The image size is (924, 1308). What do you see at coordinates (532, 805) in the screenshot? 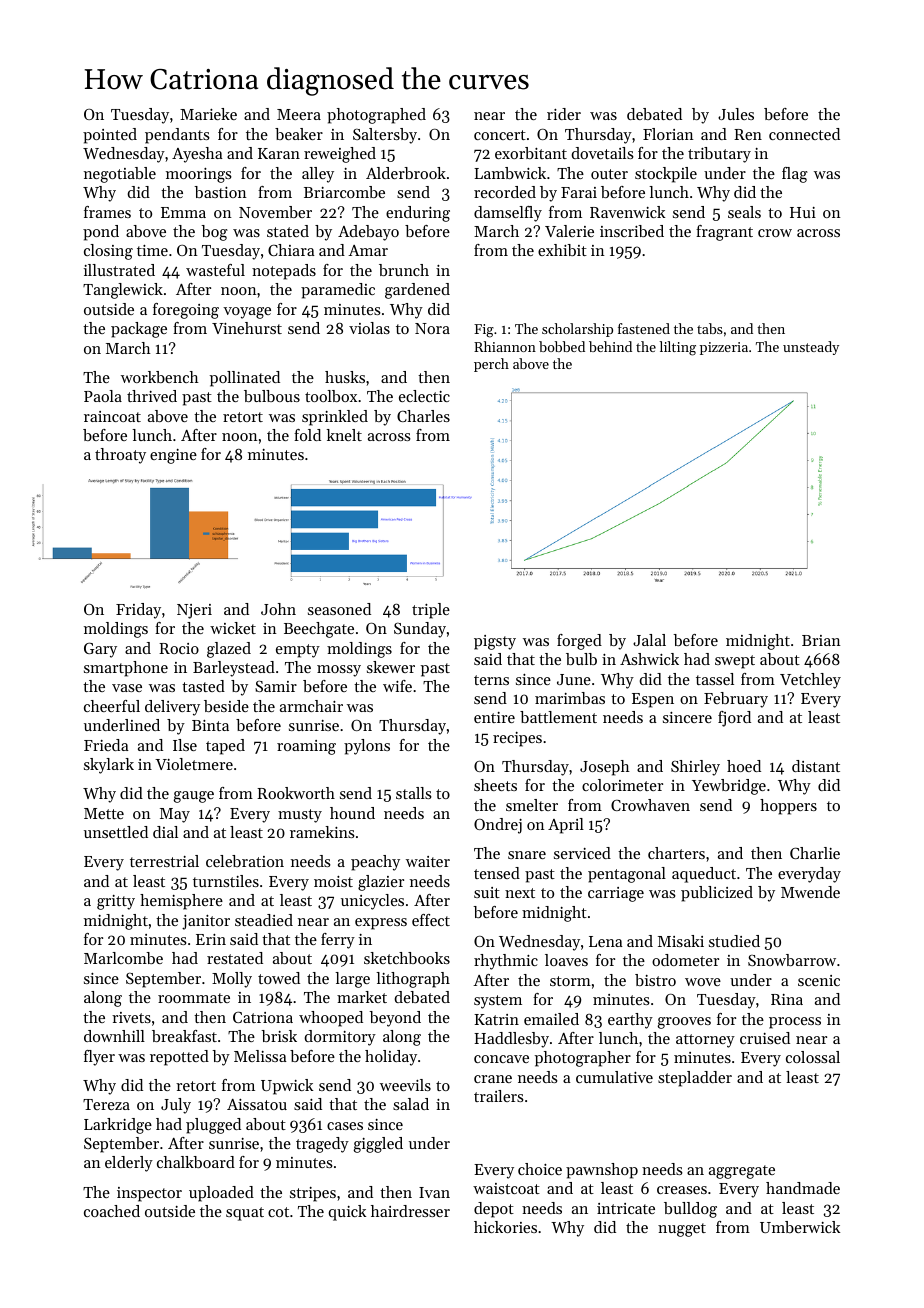
I see `smelter` at bounding box center [532, 805].
